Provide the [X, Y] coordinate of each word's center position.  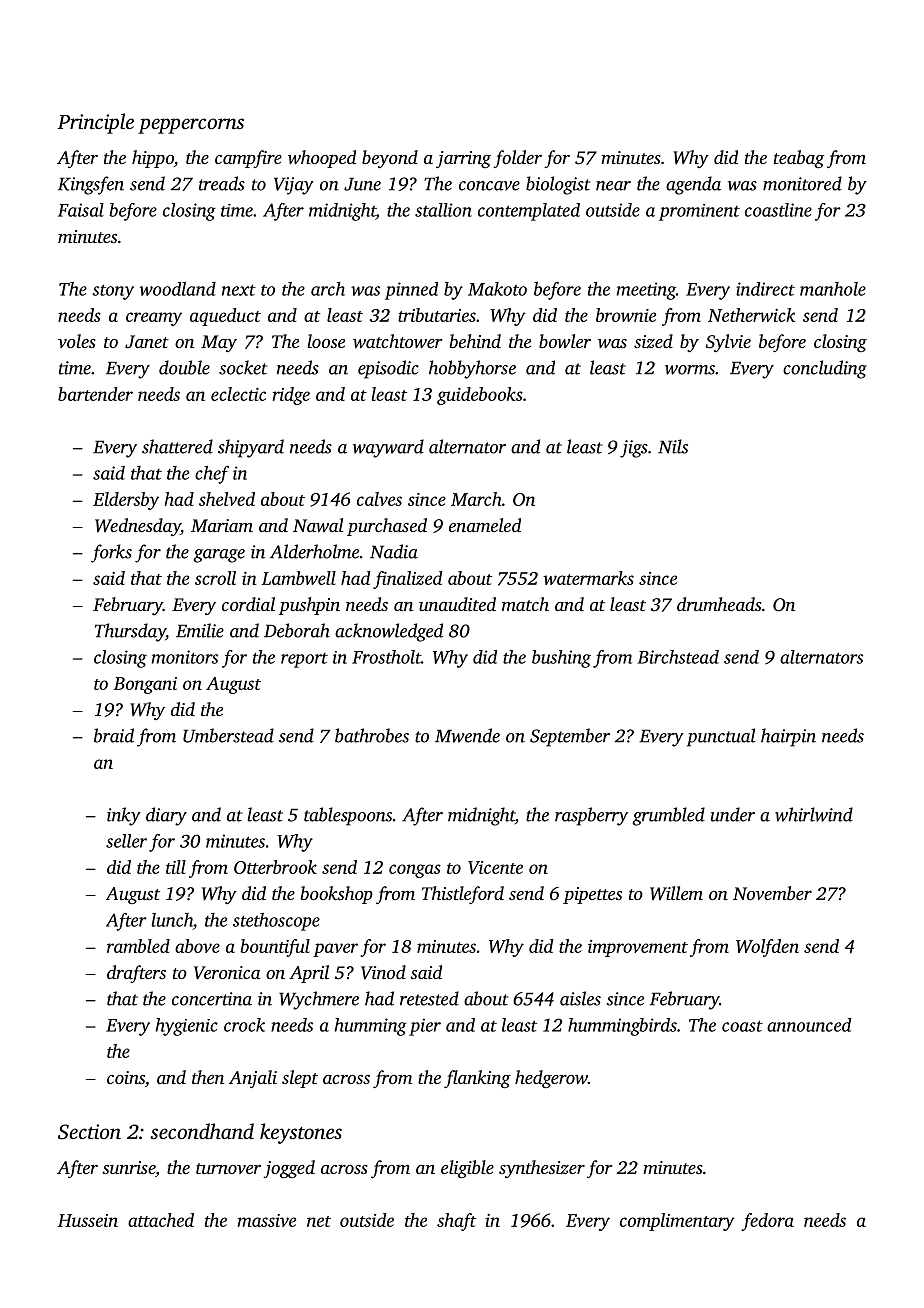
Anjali [253, 1079]
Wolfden [767, 948]
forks [111, 553]
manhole [833, 289]
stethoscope [276, 922]
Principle [95, 123]
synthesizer [542, 1169]
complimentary [677, 1222]
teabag [799, 159]
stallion [443, 210]
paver [335, 950]
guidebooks [480, 396]
